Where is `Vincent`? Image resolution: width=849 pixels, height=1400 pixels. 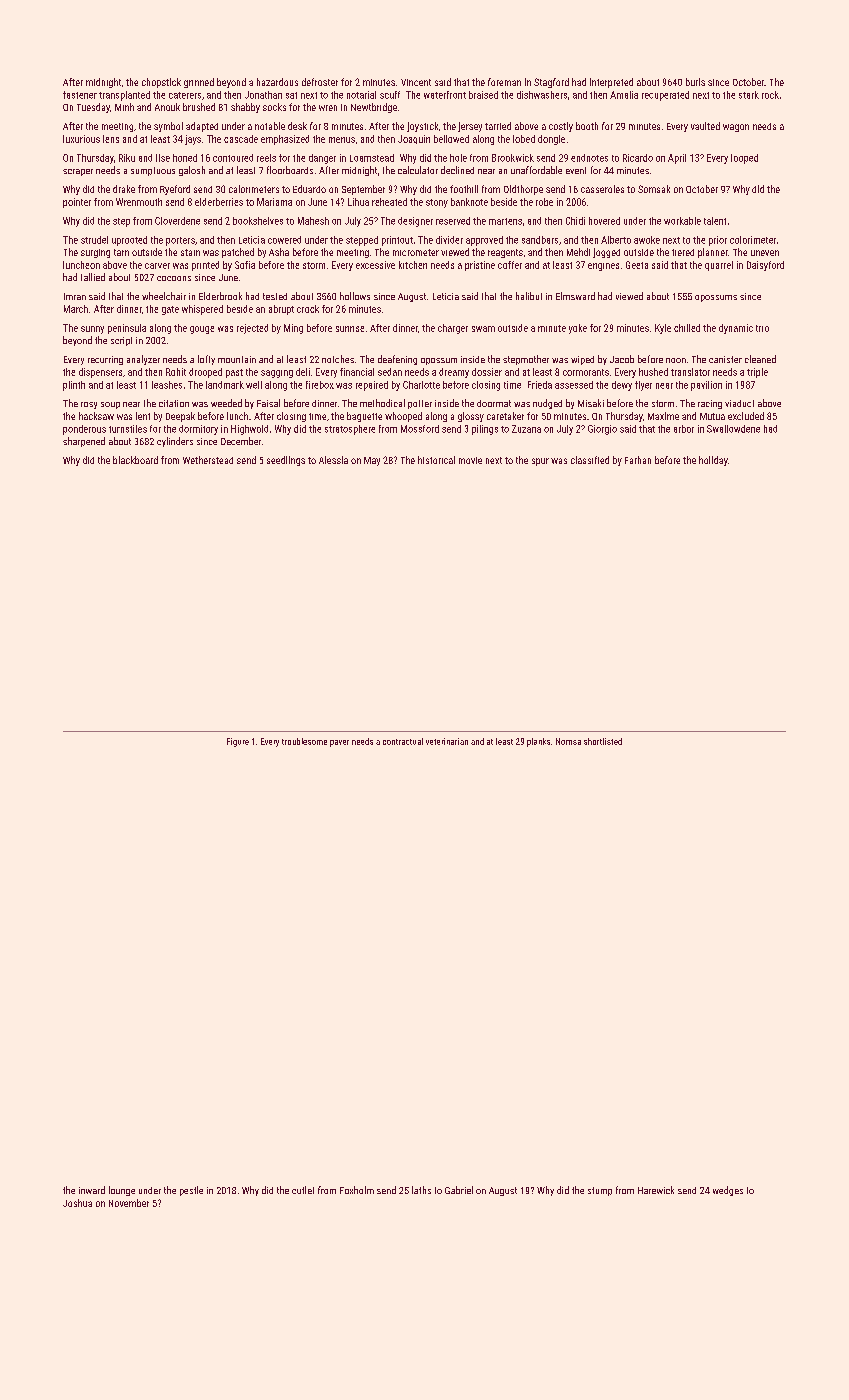
Vincent is located at coordinates (416, 82).
